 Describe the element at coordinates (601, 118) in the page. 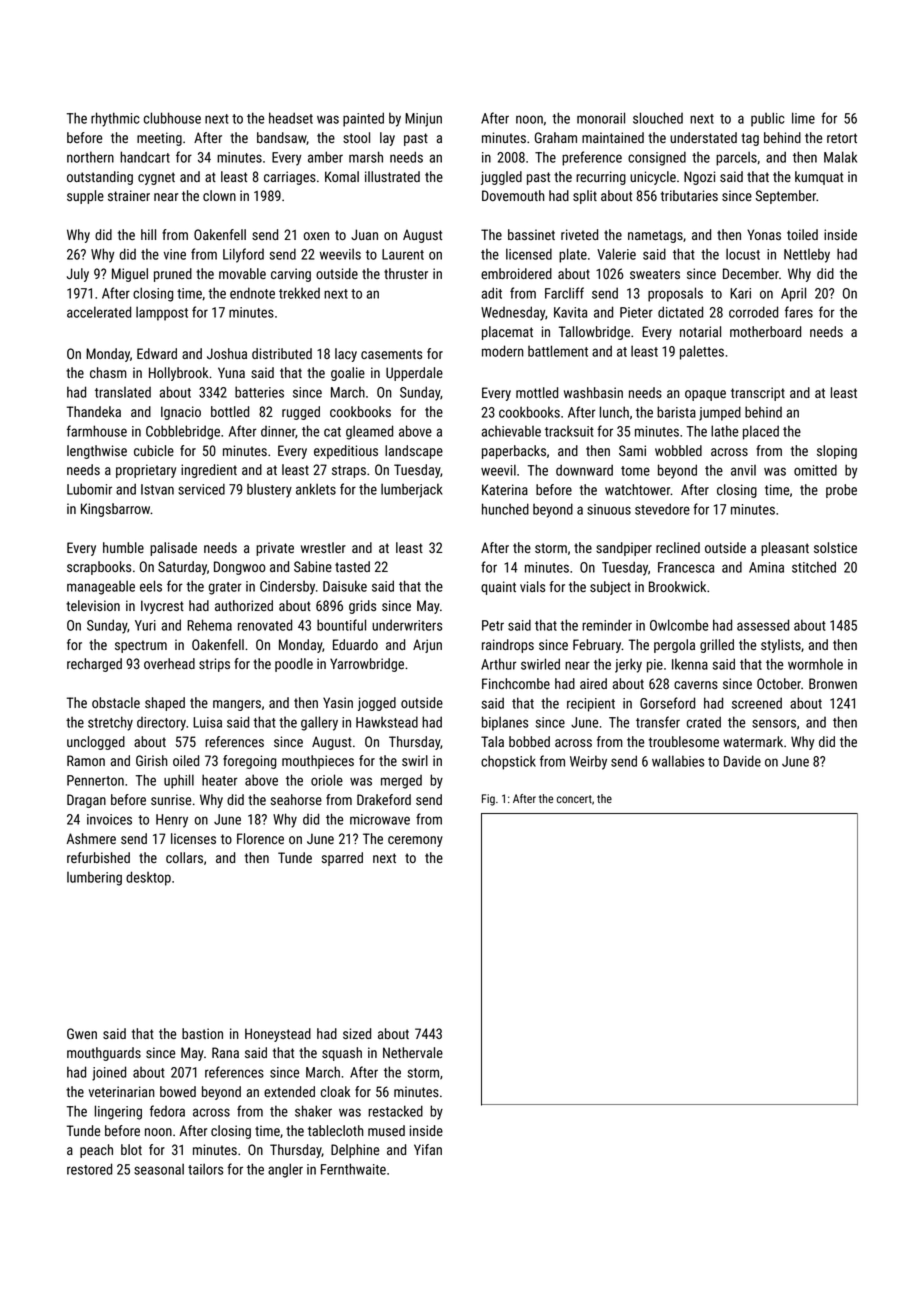

I see `monorail` at that location.
